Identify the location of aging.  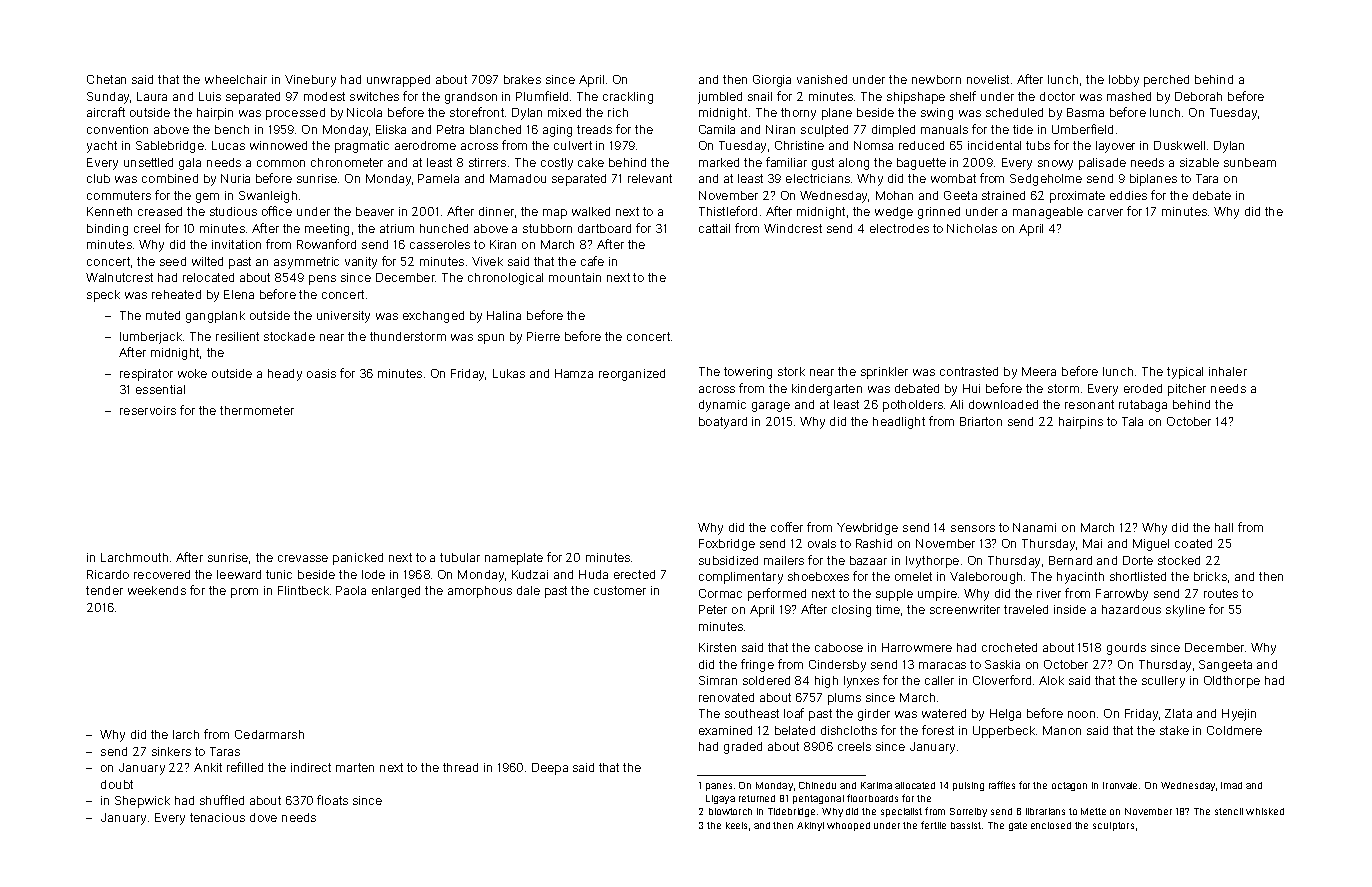
(557, 131).
